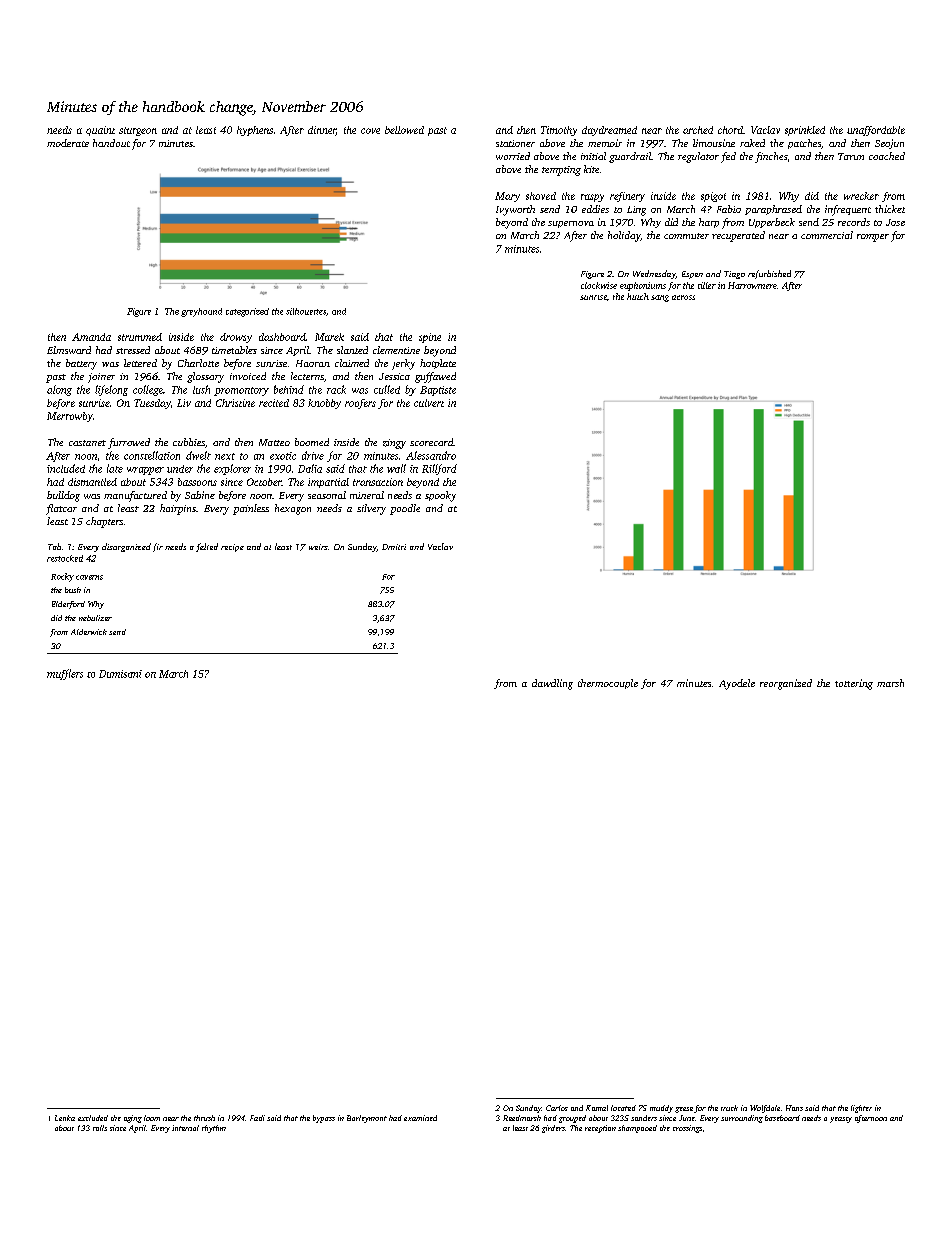  Describe the element at coordinates (729, 1108) in the image. I see `truck` at that location.
